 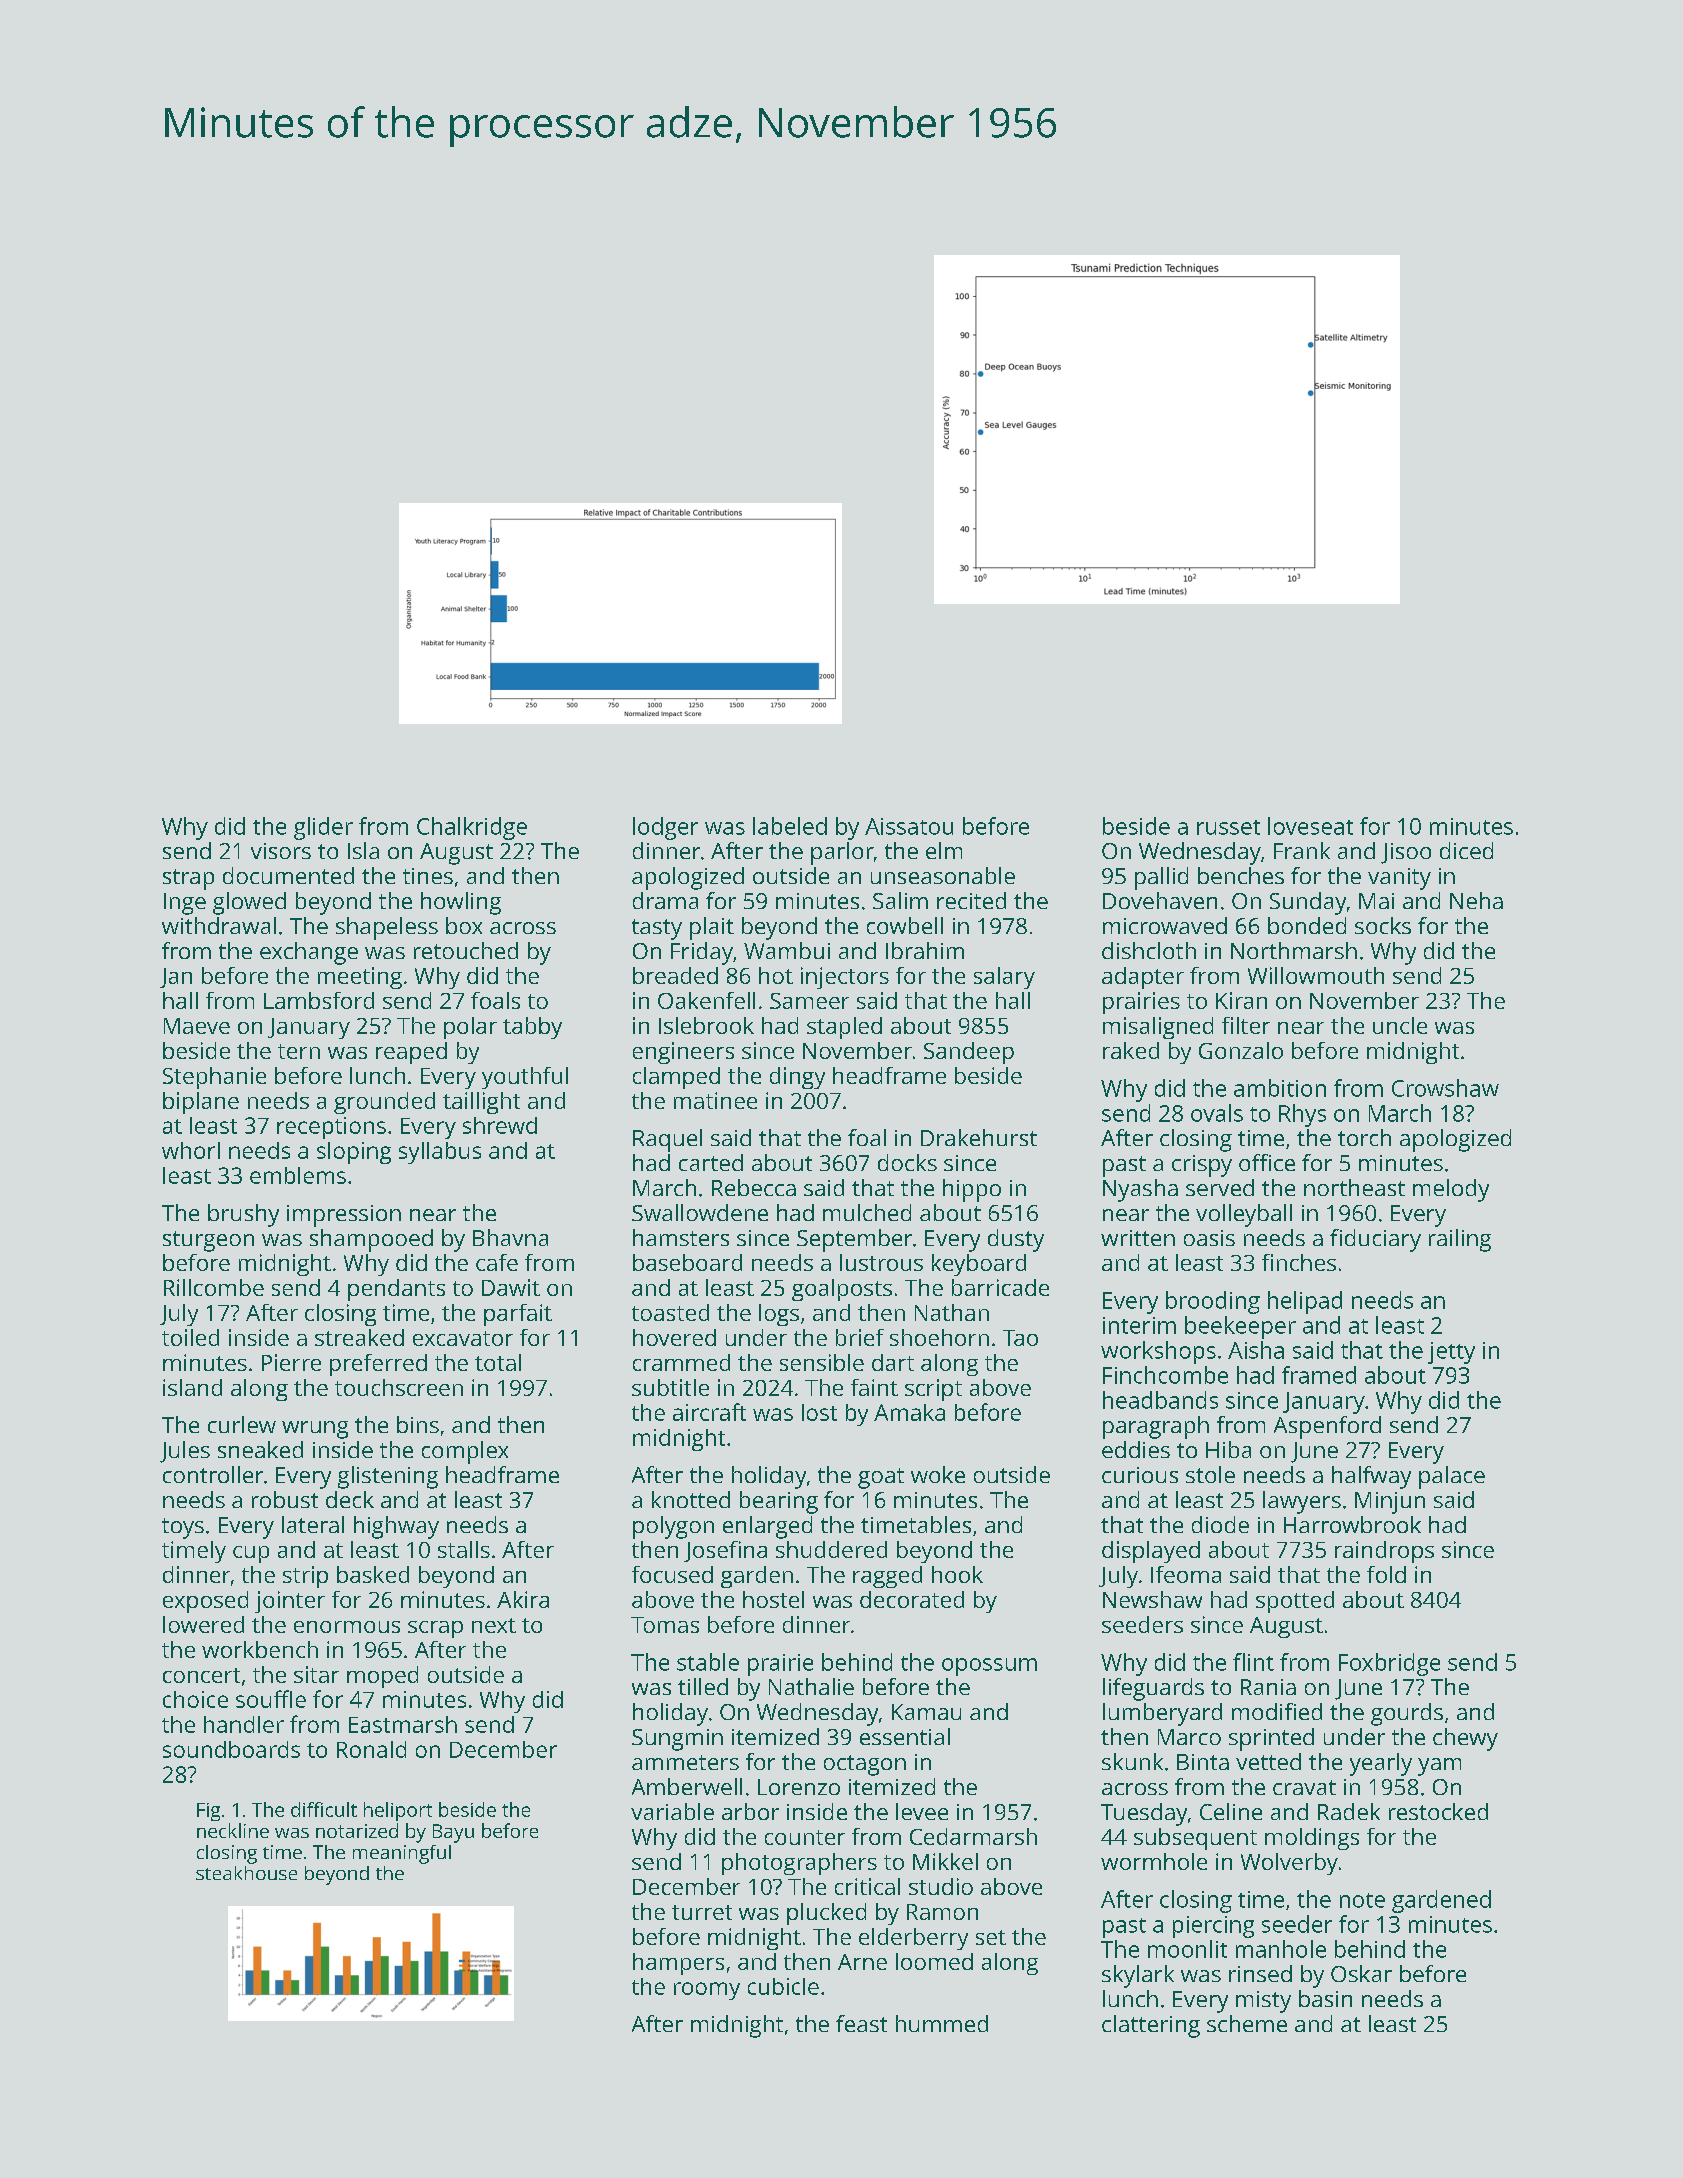 What do you see at coordinates (867, 1212) in the page?
I see `mulched` at bounding box center [867, 1212].
